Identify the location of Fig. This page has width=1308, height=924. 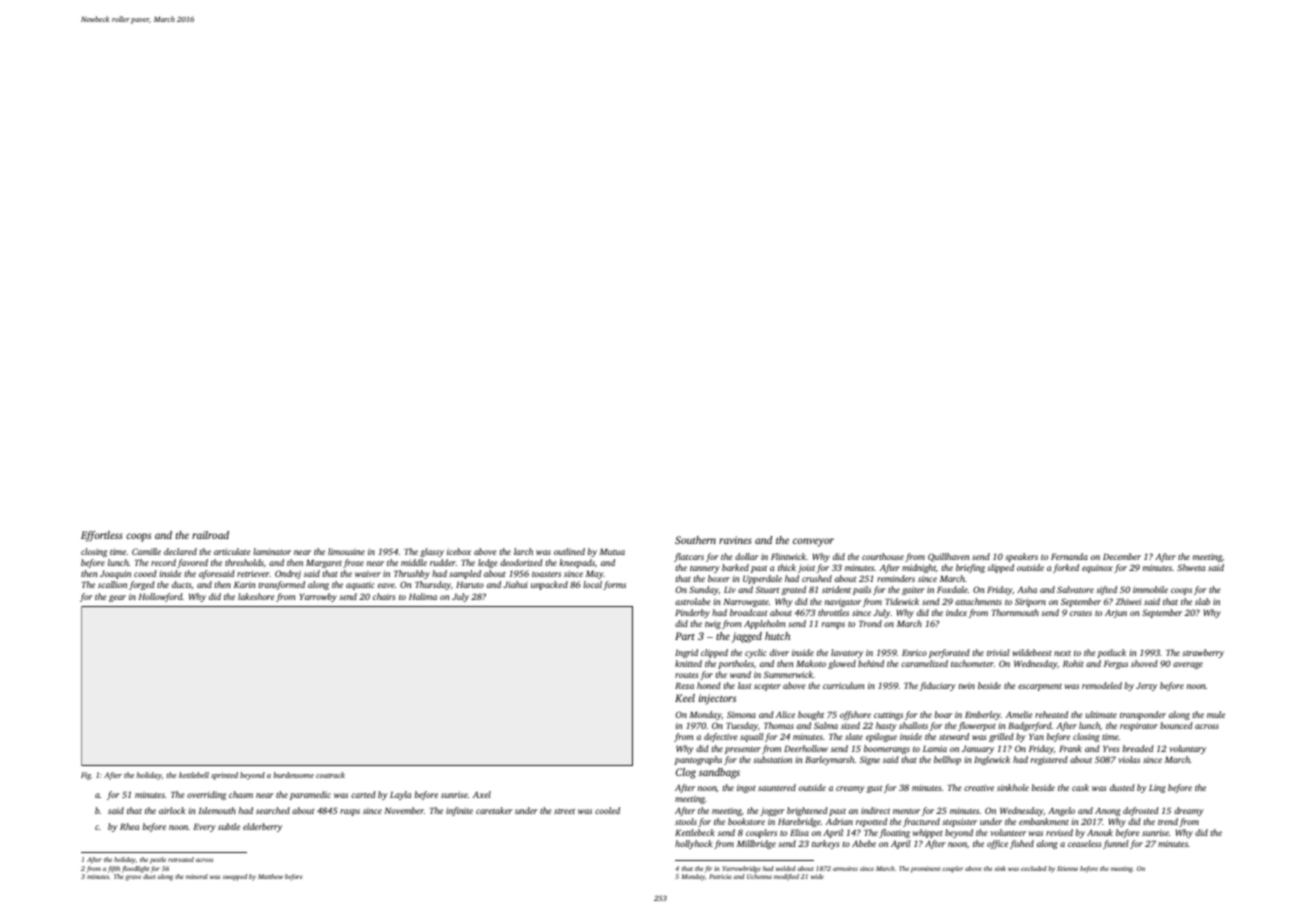
(86, 776).
